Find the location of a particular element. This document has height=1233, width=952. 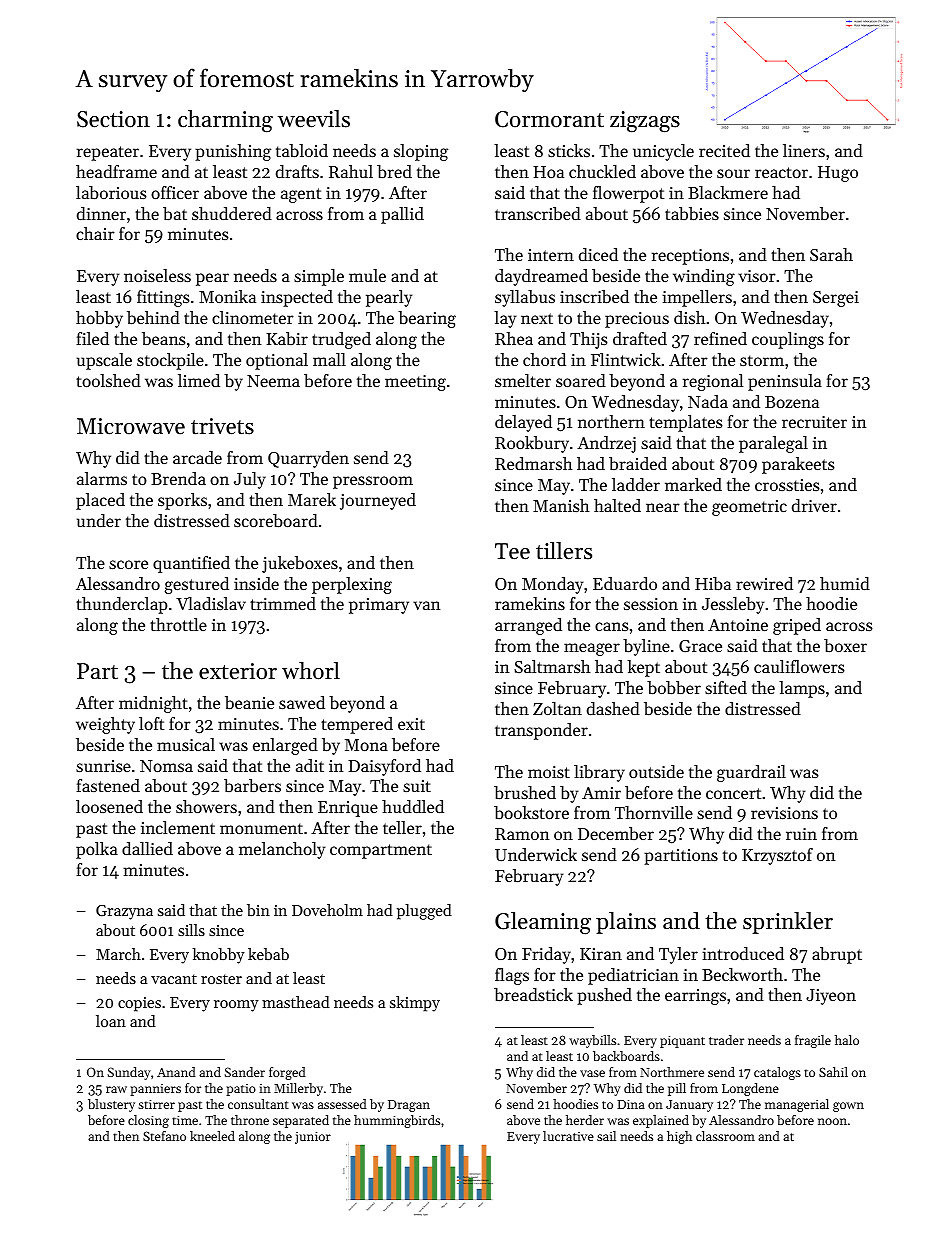

toolshed is located at coordinates (108, 380).
